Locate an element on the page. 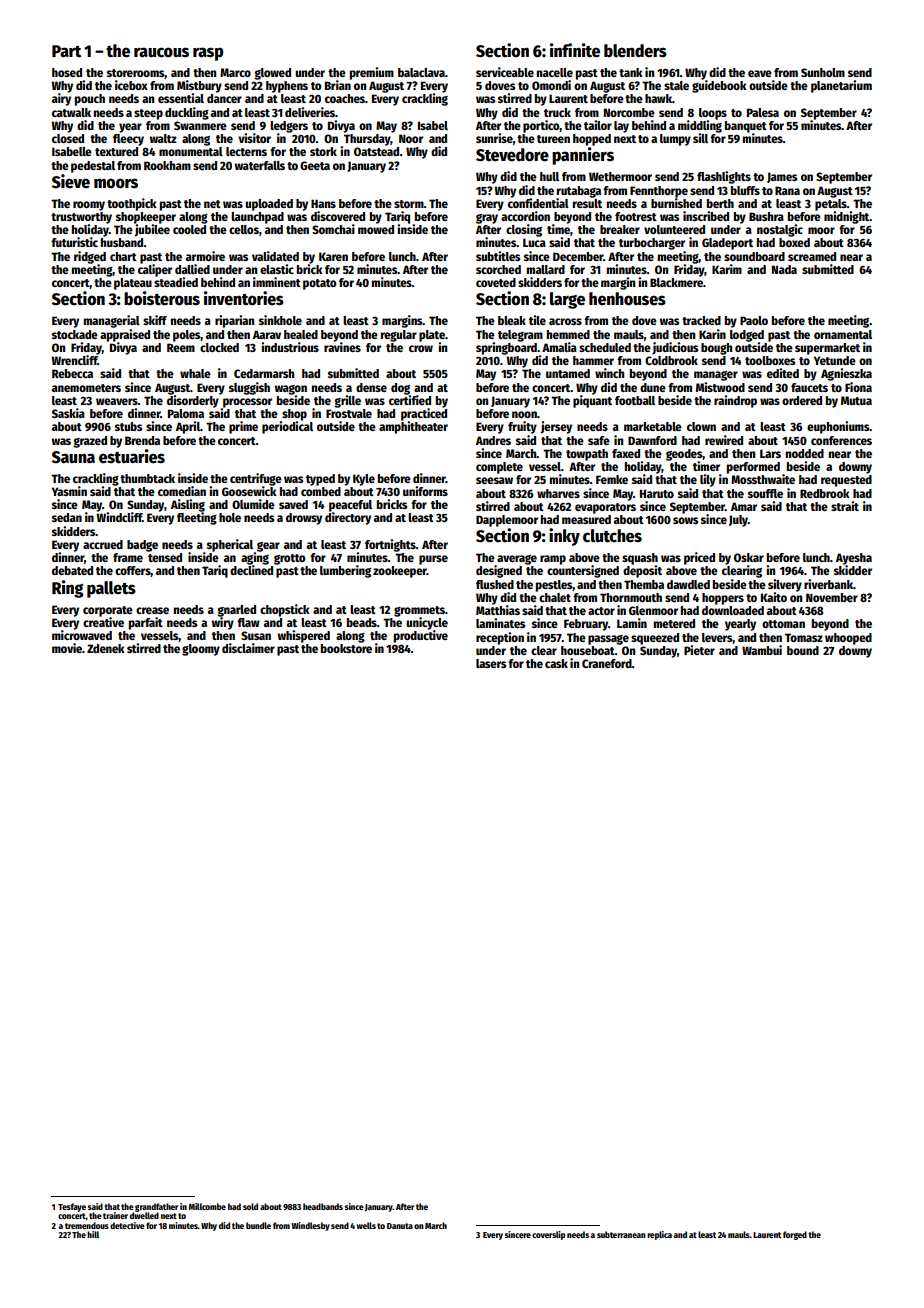 This image has width=924, height=1308. forged is located at coordinates (795, 1235).
